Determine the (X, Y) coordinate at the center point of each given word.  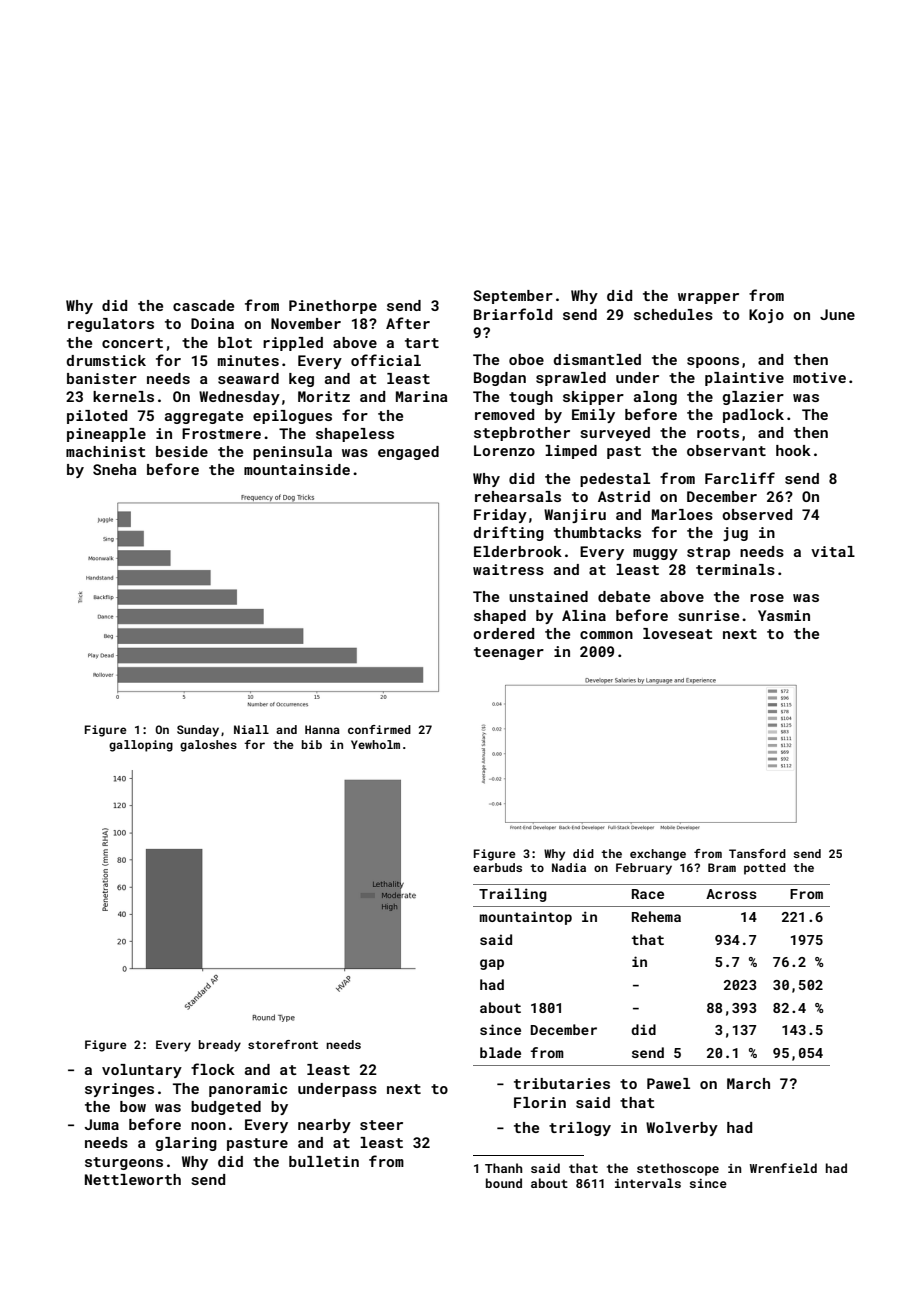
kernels (123, 396)
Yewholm (375, 744)
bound (504, 1183)
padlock (753, 416)
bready (220, 1046)
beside (182, 451)
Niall (251, 729)
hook (793, 450)
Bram (722, 867)
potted (765, 869)
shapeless (355, 435)
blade (500, 1052)
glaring (186, 1144)
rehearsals (518, 496)
